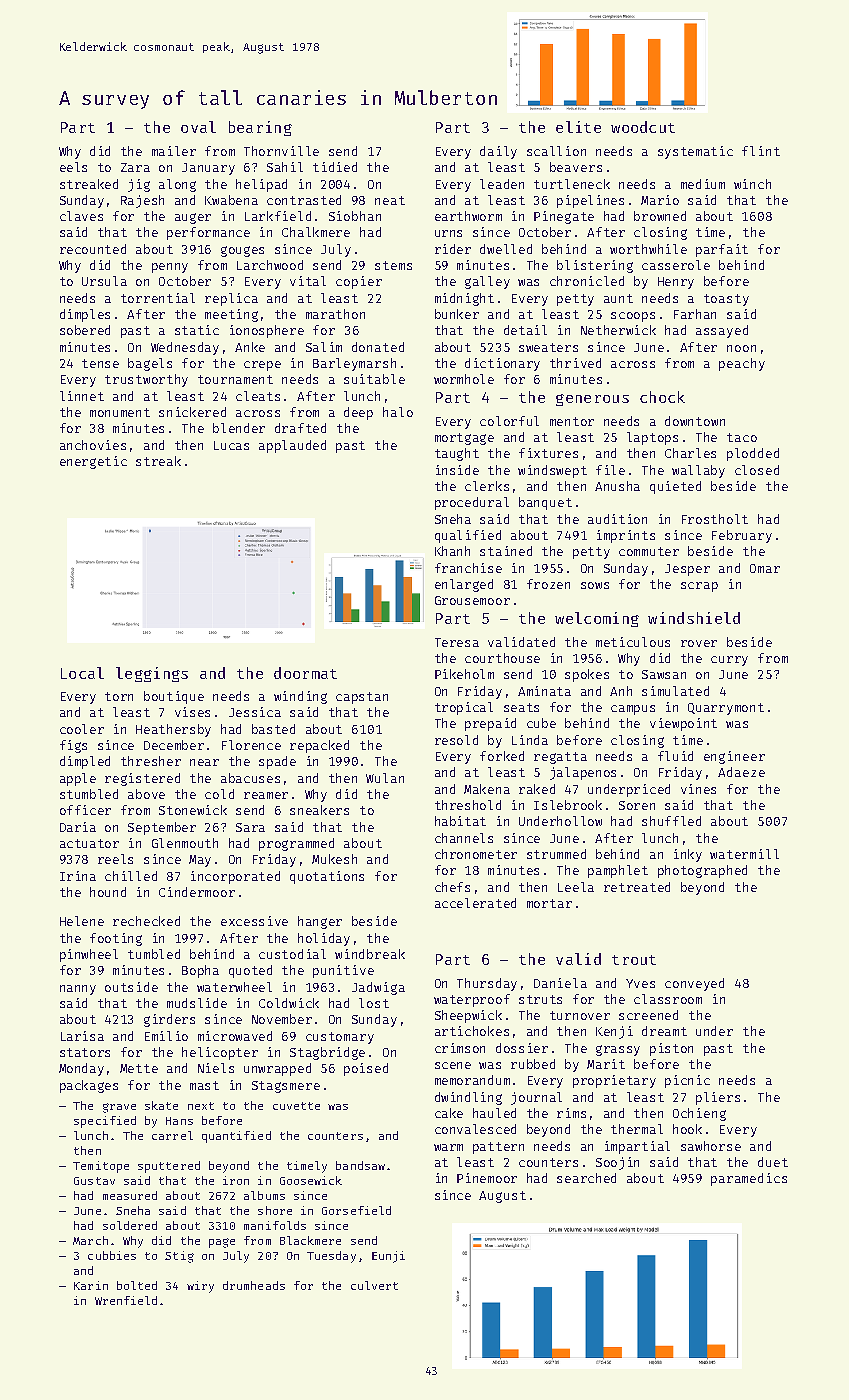  Describe the element at coordinates (170, 268) in the page. I see `penny` at that location.
